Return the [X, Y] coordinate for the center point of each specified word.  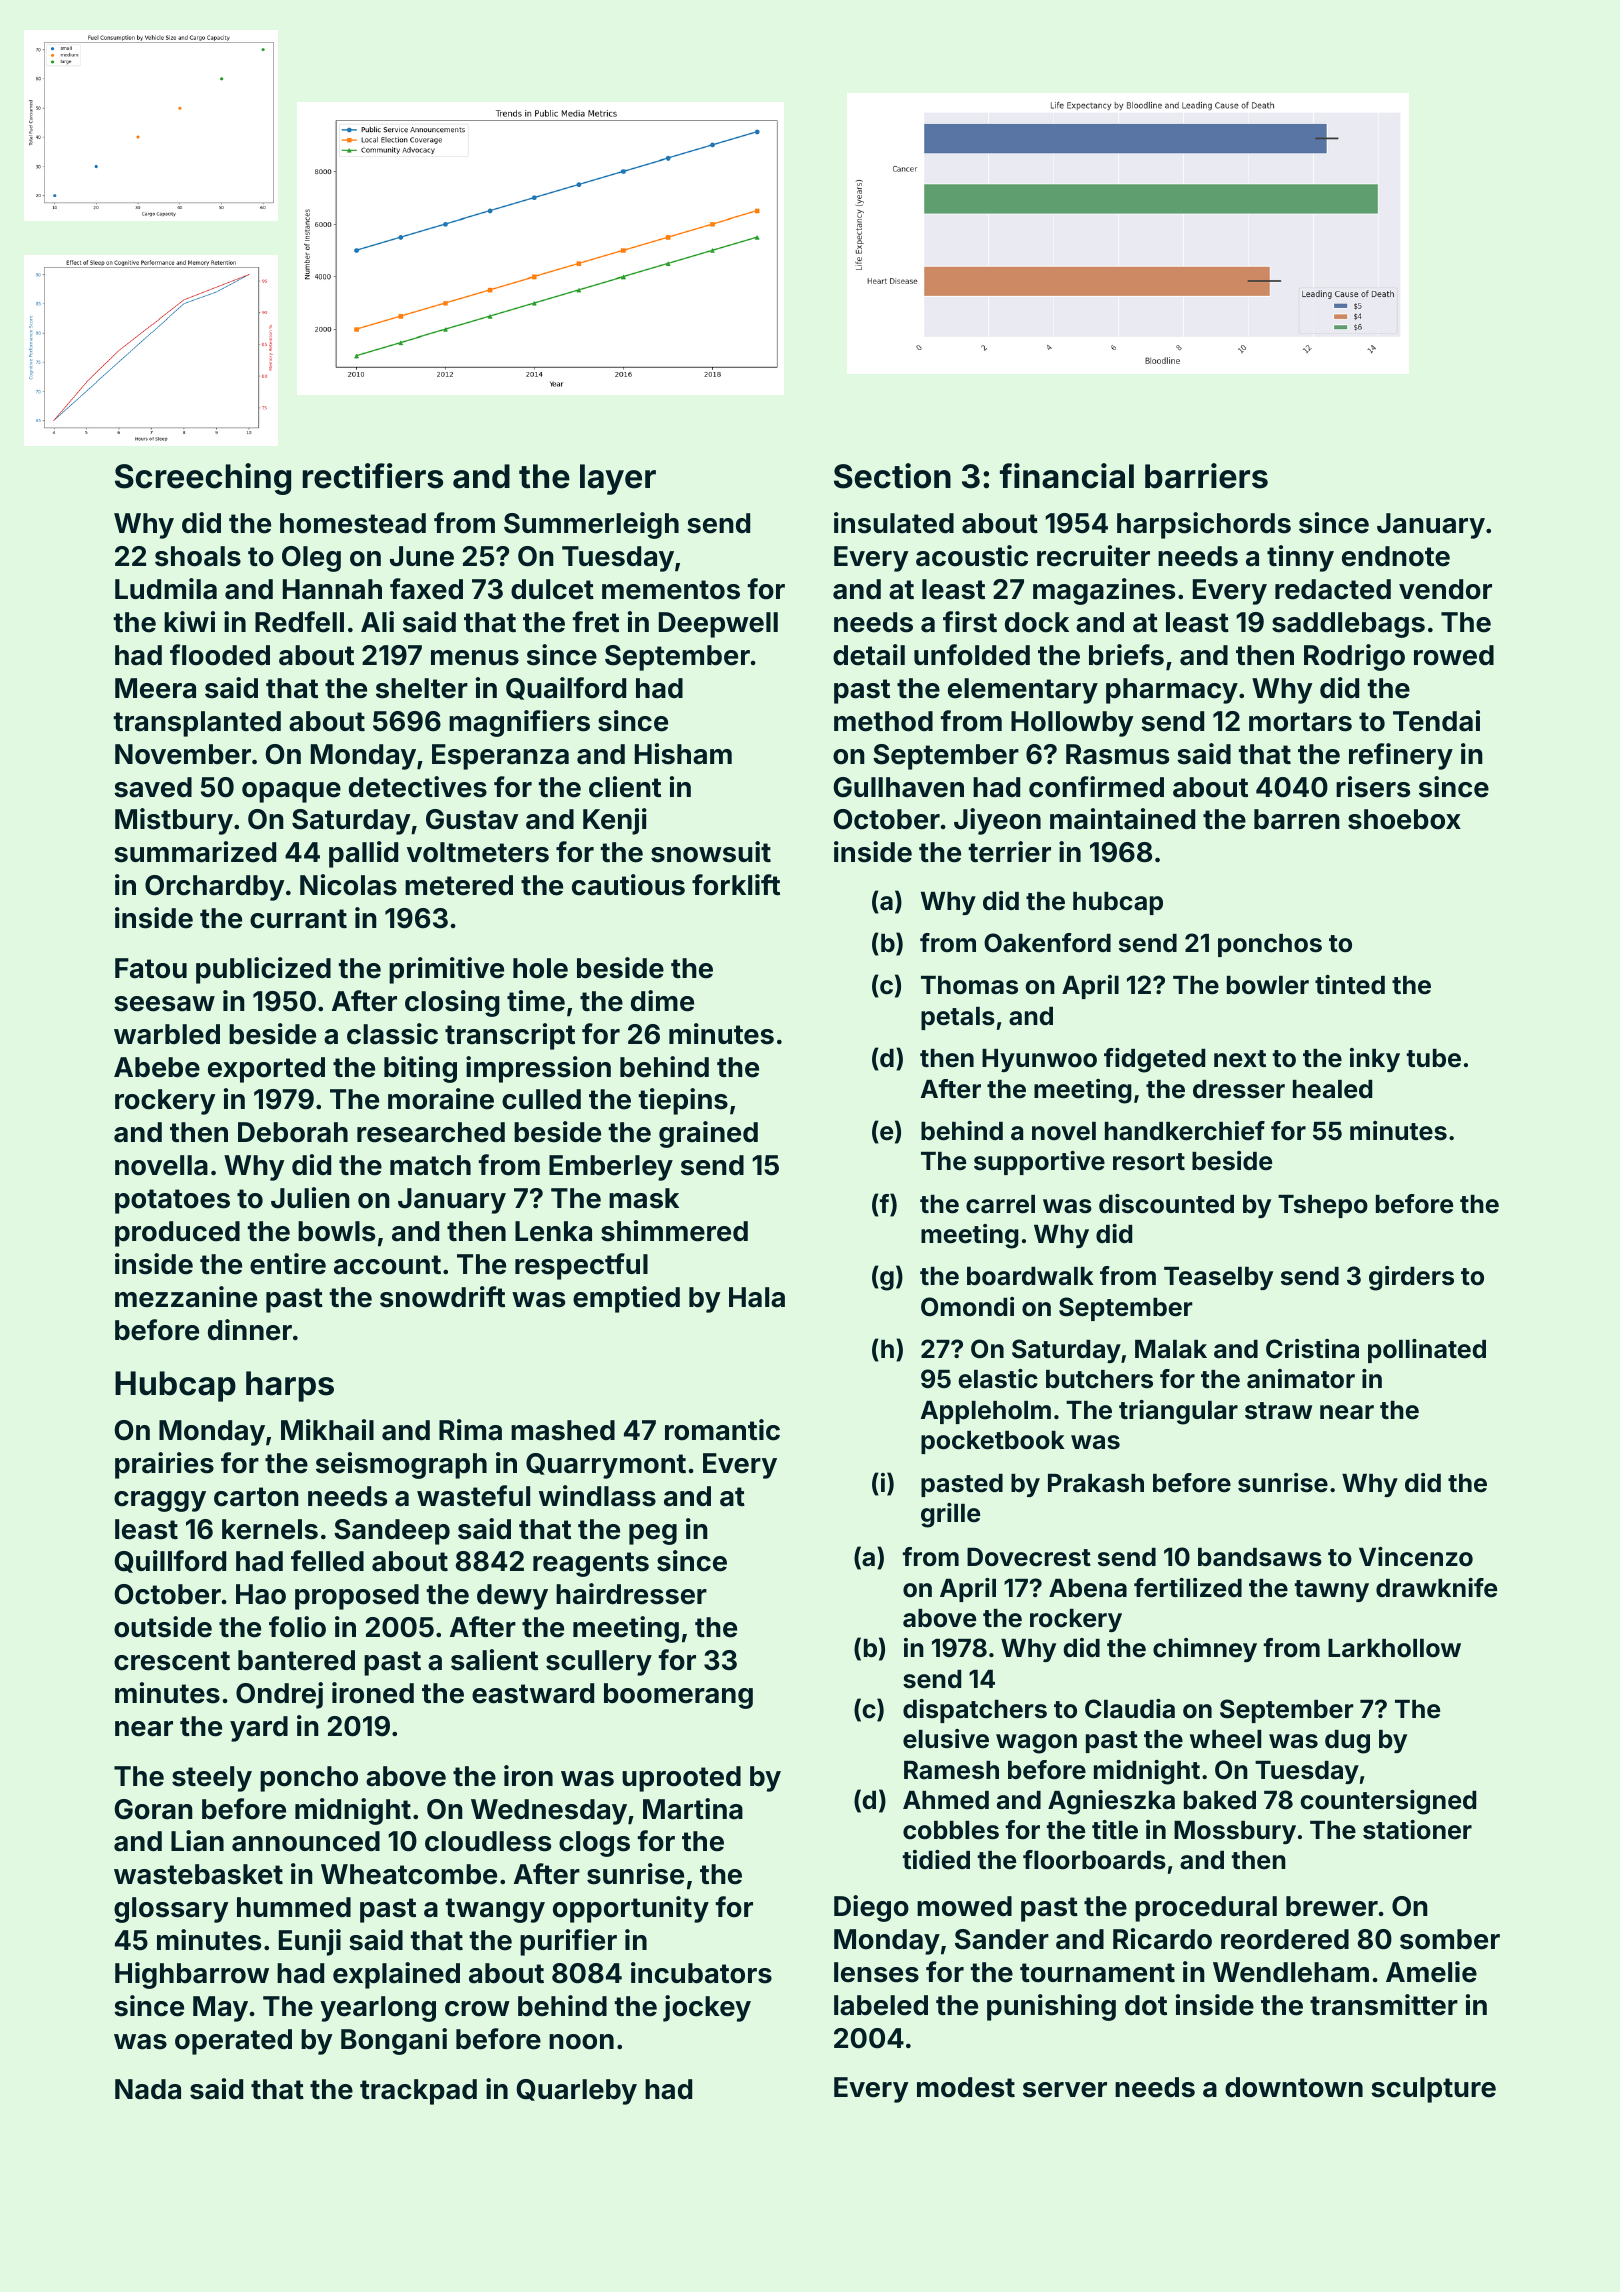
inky [1375, 1060]
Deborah [293, 1132]
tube [1433, 1058]
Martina [693, 1809]
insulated [894, 523]
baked [1220, 1800]
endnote [1396, 556]
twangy [495, 1910]
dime [662, 1001]
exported [266, 1070]
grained [708, 1134]
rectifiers [373, 476]
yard [259, 1729]
